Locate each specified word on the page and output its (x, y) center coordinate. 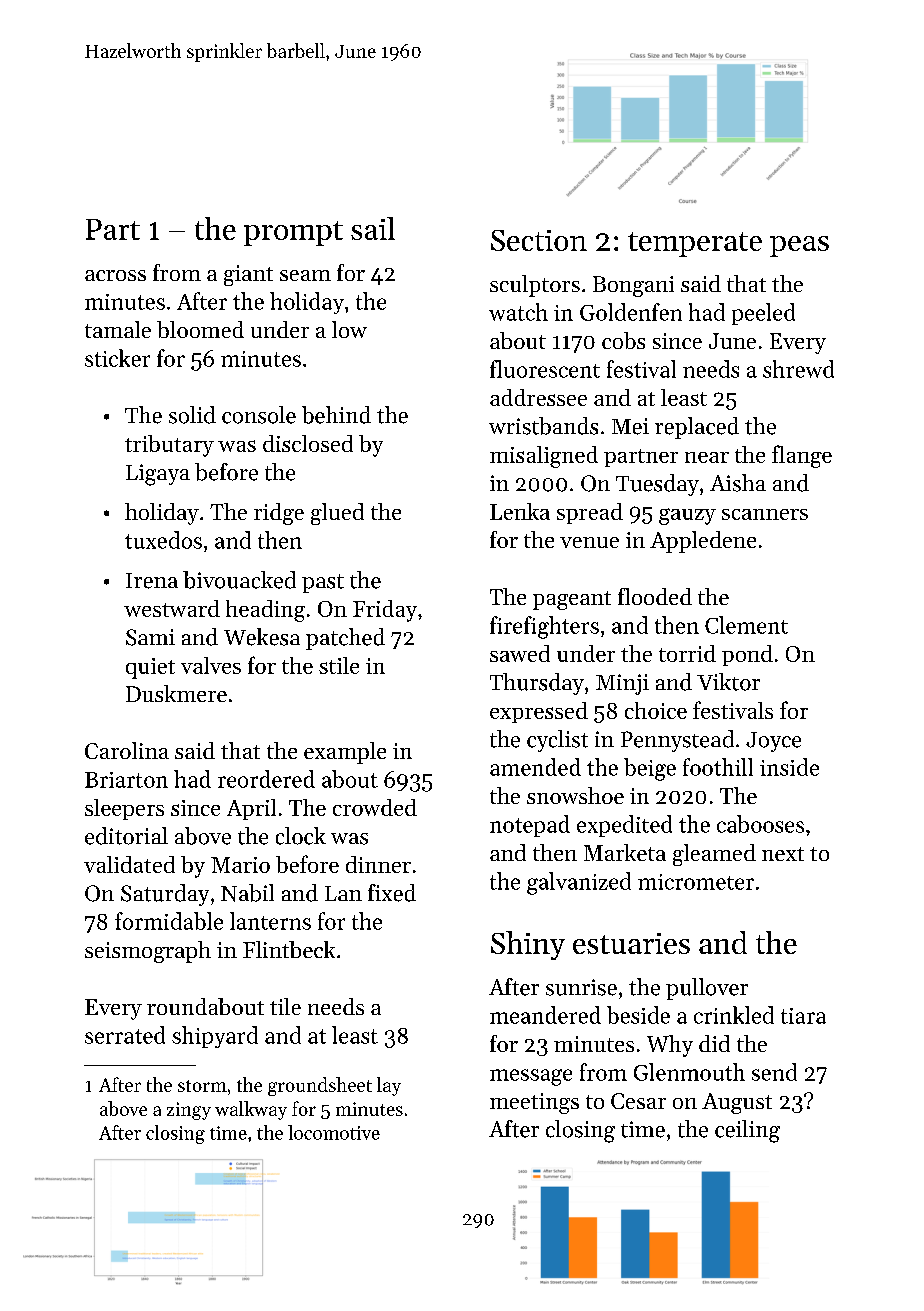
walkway (251, 1110)
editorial (126, 836)
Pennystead (677, 741)
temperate (695, 244)
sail (373, 228)
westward (172, 608)
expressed (539, 712)
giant (248, 275)
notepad (530, 826)
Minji (622, 684)
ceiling (747, 1131)
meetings (534, 1103)
